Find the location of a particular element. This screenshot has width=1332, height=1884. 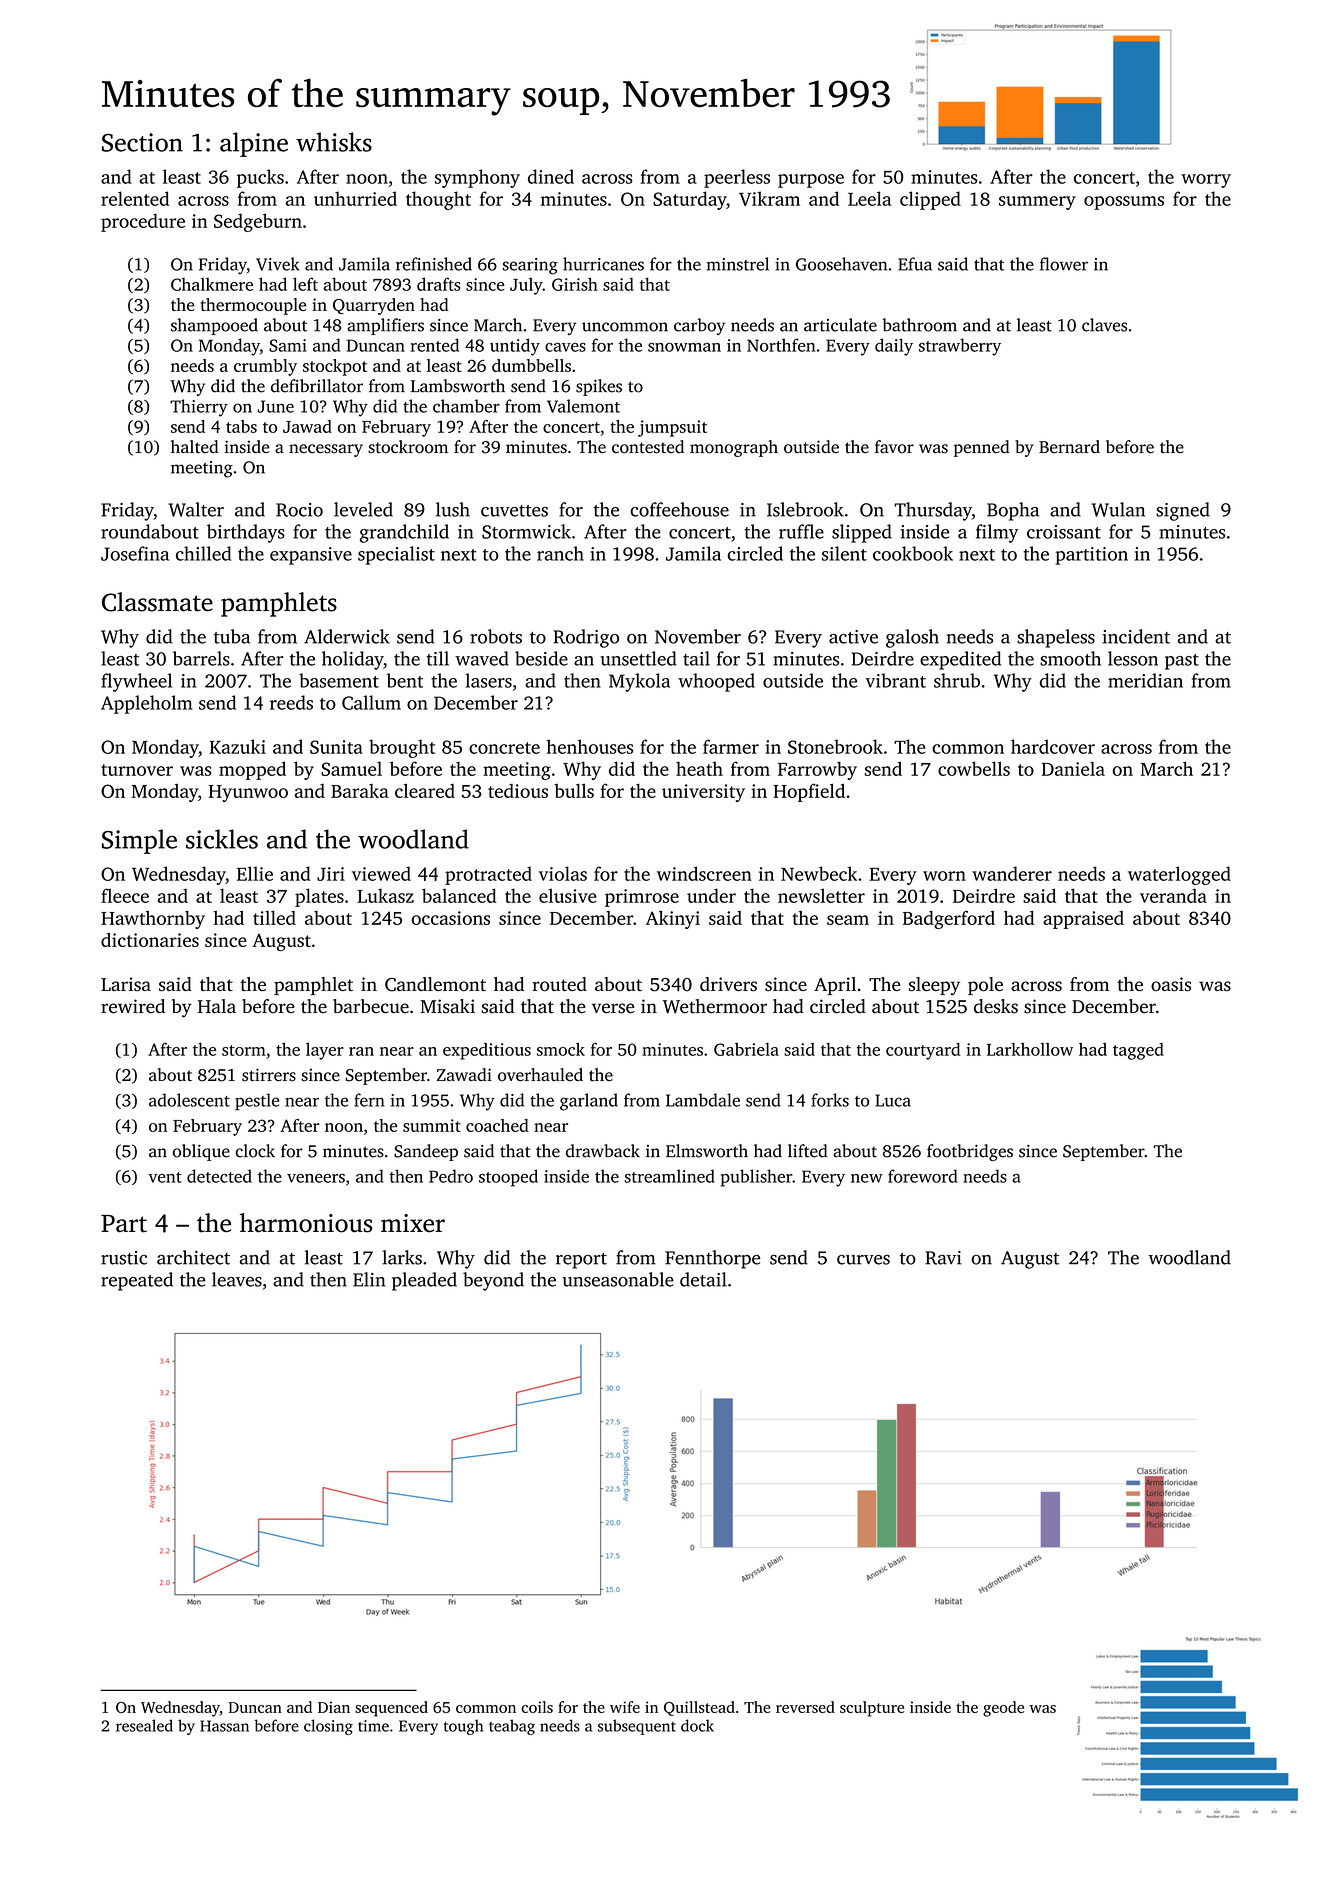

closing is located at coordinates (328, 1727).
